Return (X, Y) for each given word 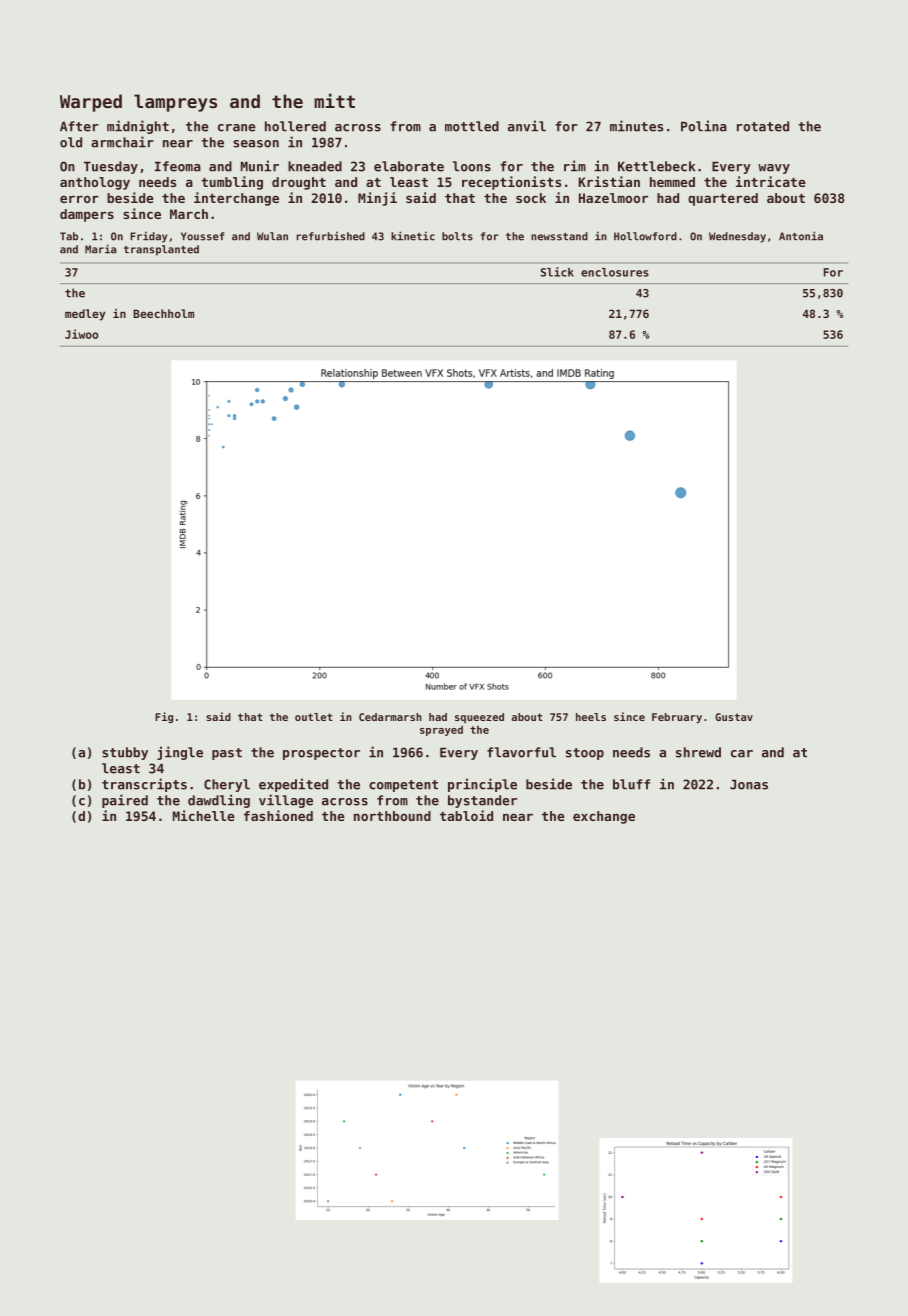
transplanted (161, 250)
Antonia (801, 236)
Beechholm (163, 313)
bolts (457, 236)
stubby (125, 753)
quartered (723, 199)
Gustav (734, 717)
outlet (314, 717)
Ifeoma (178, 166)
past (227, 754)
